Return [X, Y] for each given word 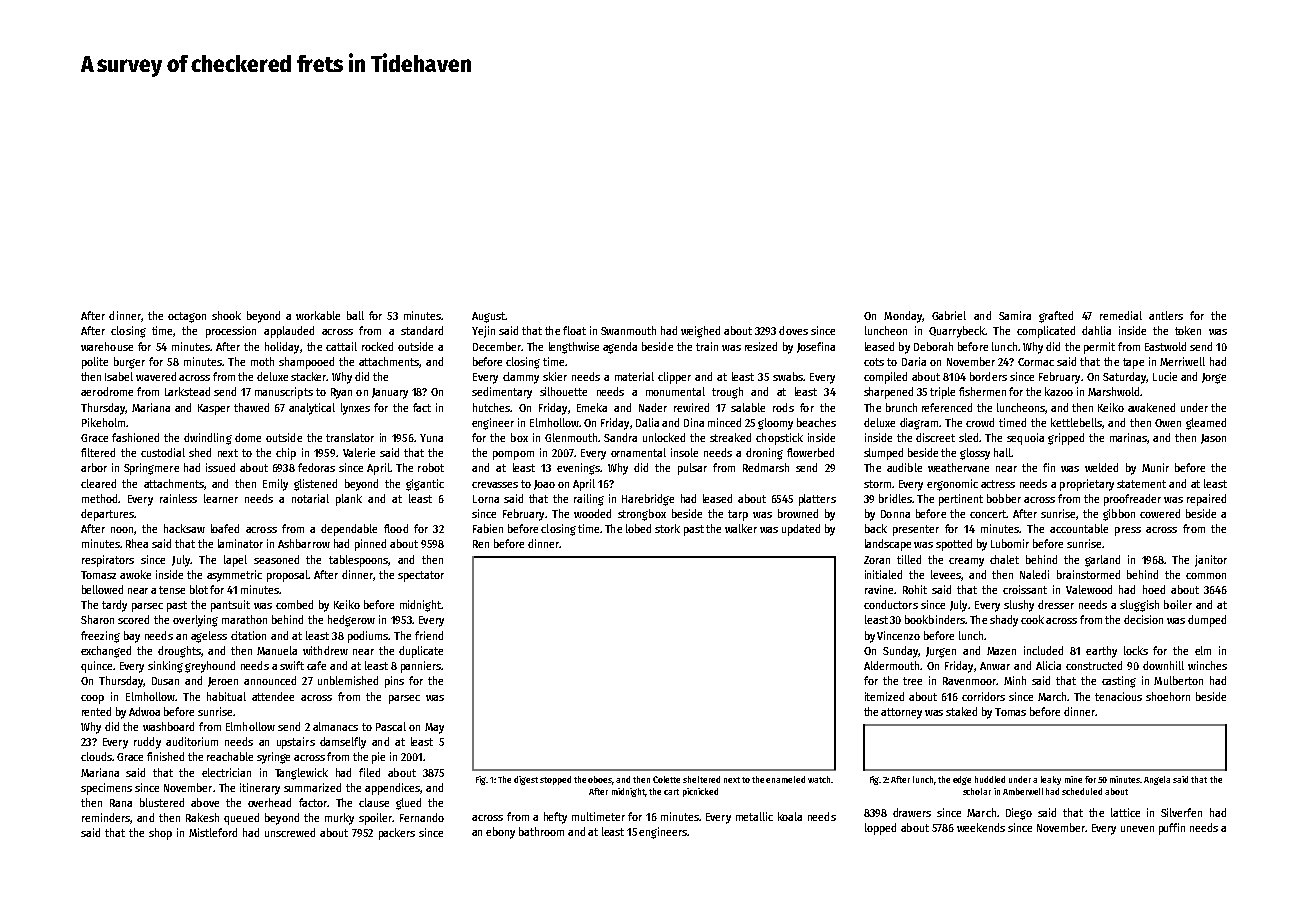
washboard [168, 726]
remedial [1121, 315]
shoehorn [1168, 696]
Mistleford [213, 832]
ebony [500, 833]
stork [667, 528]
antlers [1166, 315]
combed [294, 604]
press [1128, 531]
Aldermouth [891, 665]
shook [226, 315]
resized [761, 346]
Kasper [214, 409]
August [488, 317]
